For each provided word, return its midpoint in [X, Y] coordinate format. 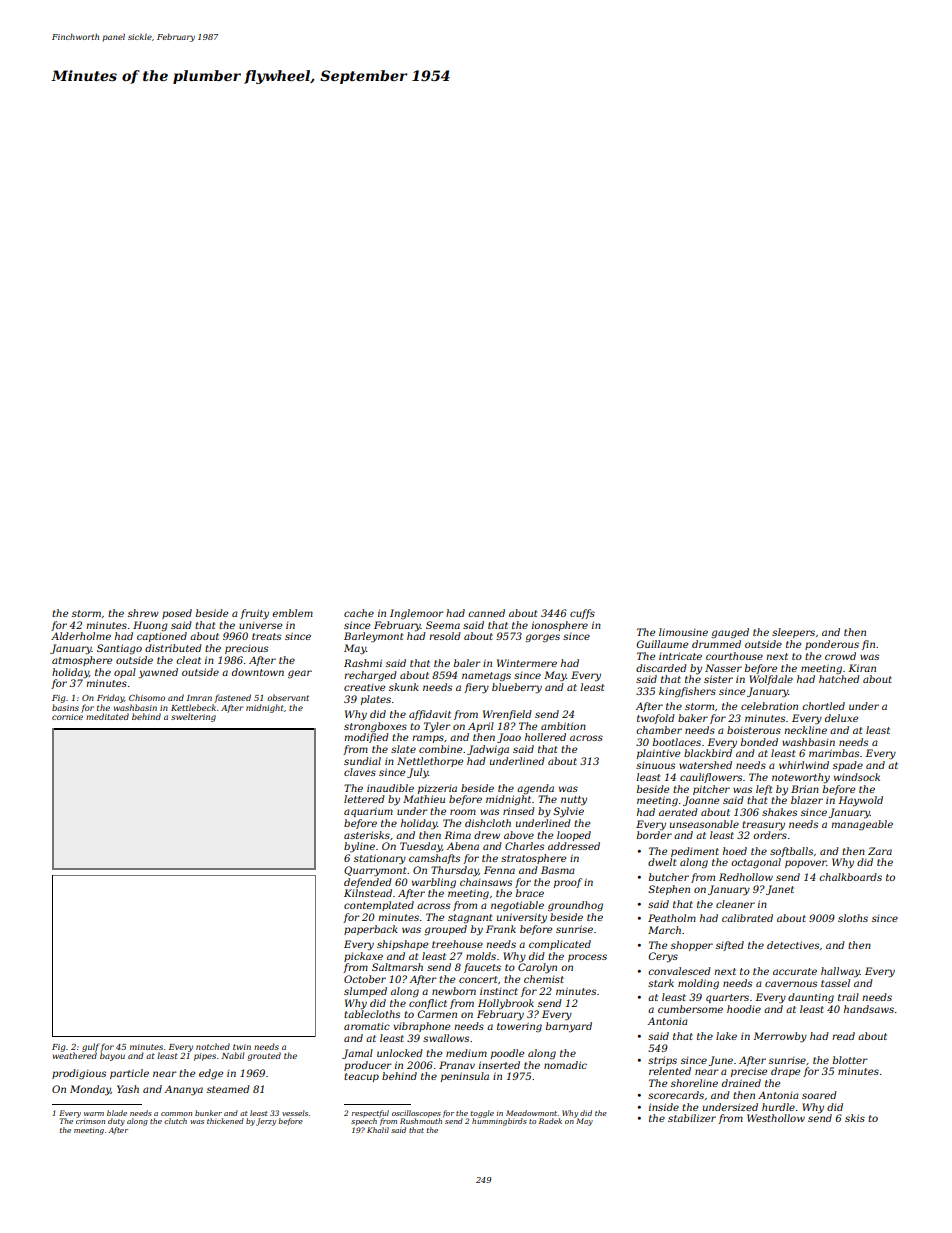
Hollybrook [506, 1004]
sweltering [193, 717]
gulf [91, 1047]
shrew [143, 613]
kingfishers [687, 692]
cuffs [582, 614]
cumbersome [690, 1009]
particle [129, 1074]
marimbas [834, 753]
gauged [730, 633]
